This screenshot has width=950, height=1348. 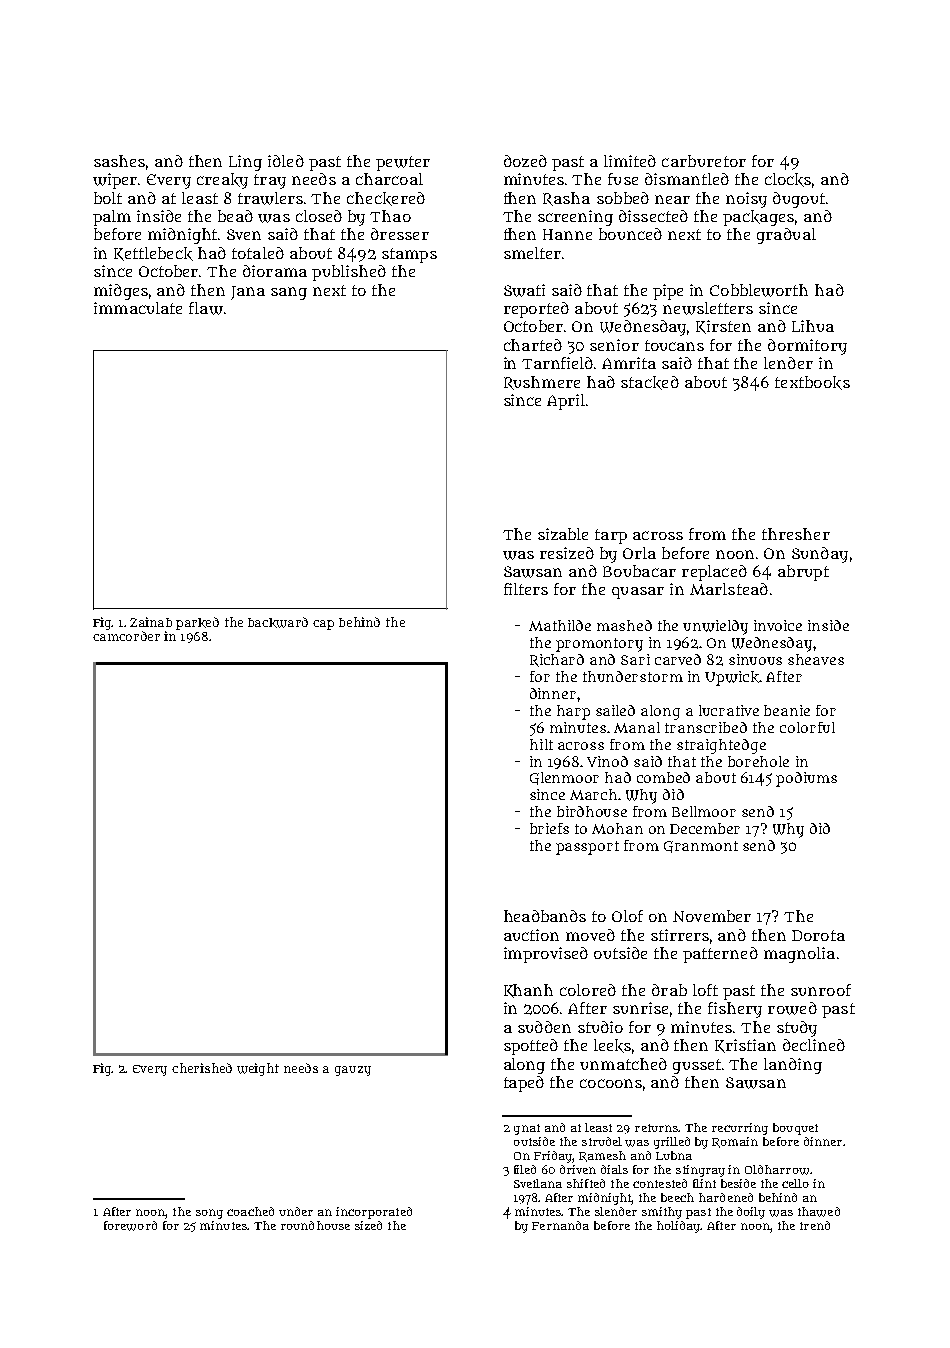 I want to click on Kettlebeck, so click(x=153, y=254).
